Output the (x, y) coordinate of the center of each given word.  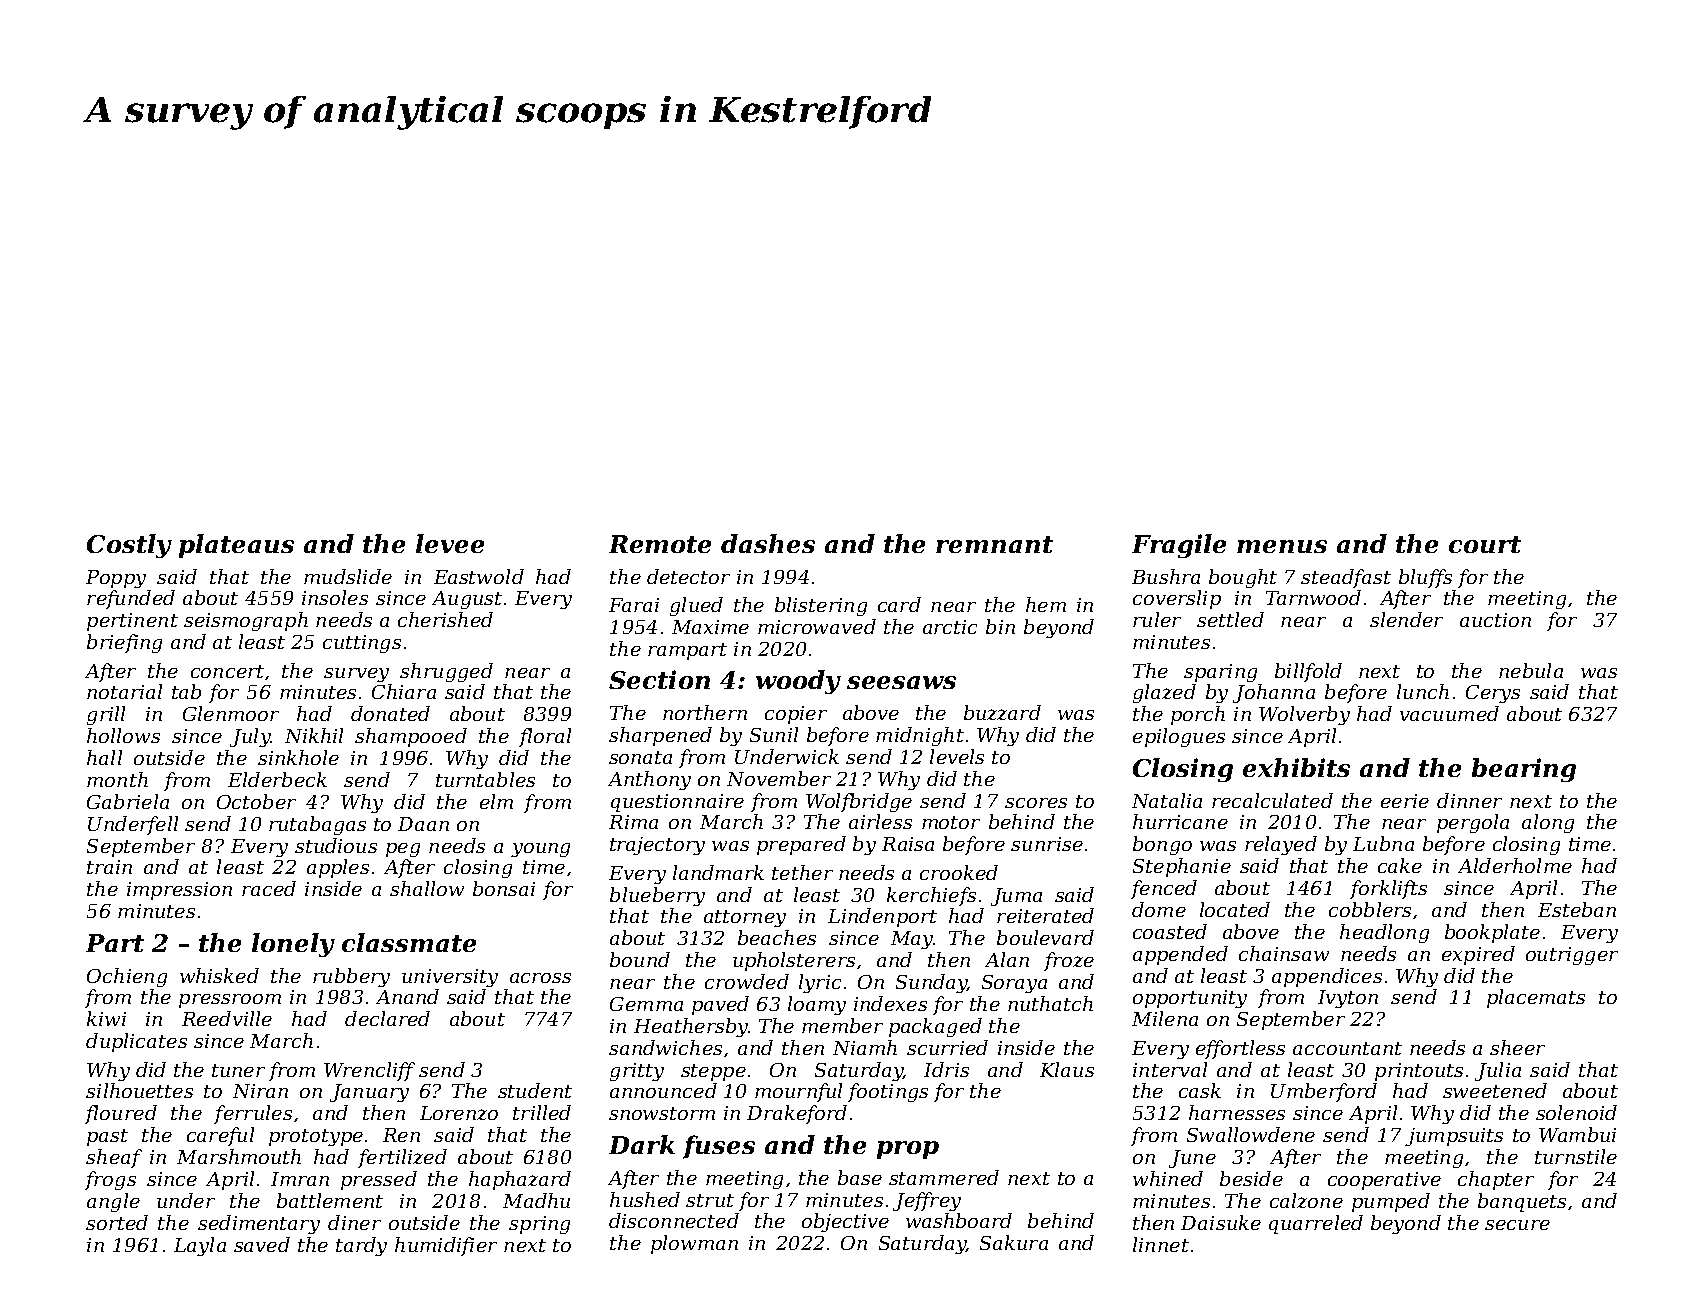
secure (1517, 1225)
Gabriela (128, 801)
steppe (713, 1072)
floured (121, 1114)
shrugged (446, 672)
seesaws (901, 682)
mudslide (348, 576)
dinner (1469, 800)
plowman (694, 1244)
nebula (1531, 670)
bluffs (1425, 578)
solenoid (1576, 1112)
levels (957, 756)
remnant (994, 544)
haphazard (520, 1180)
